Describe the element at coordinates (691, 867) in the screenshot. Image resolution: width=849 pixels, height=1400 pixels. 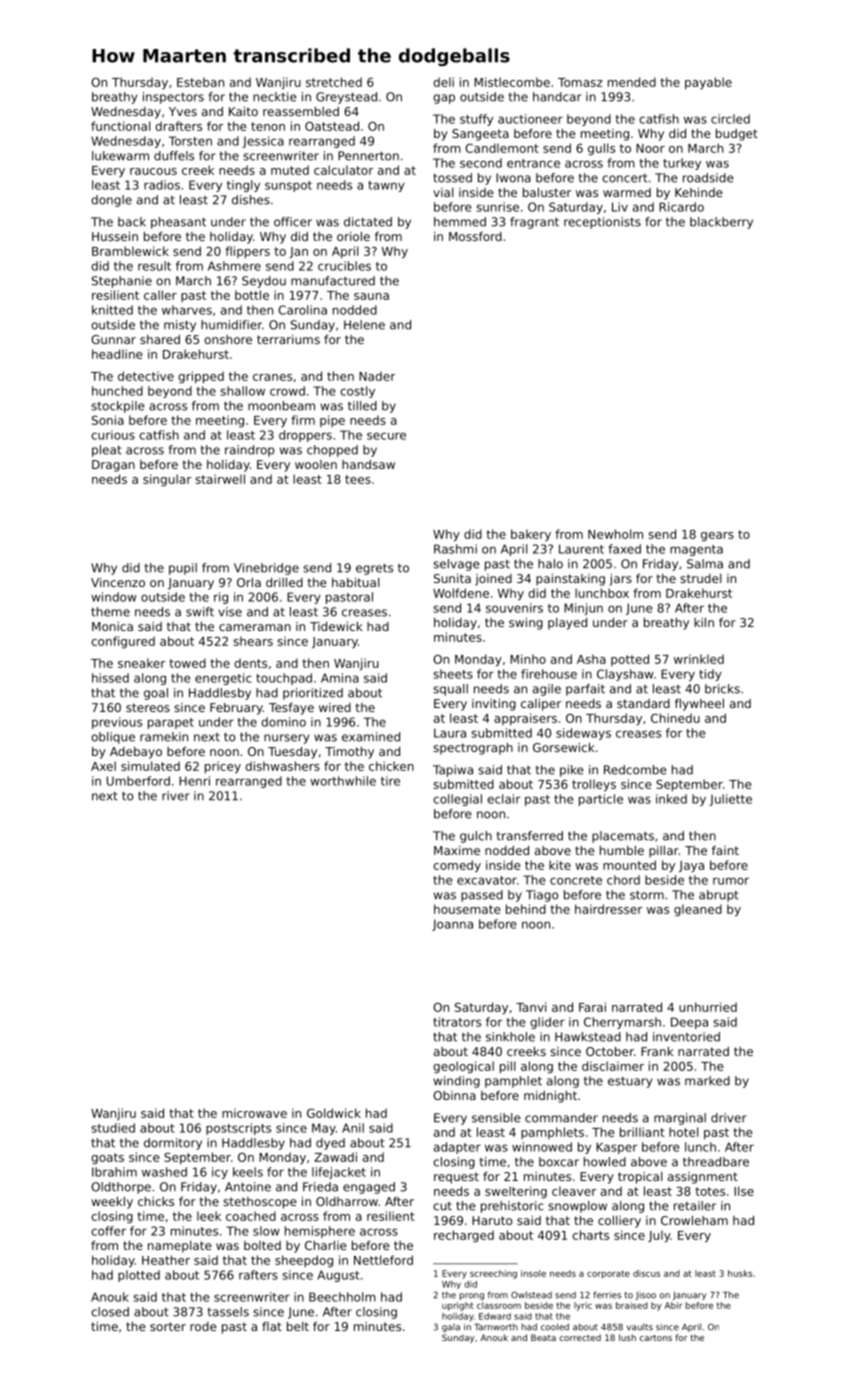
I see `Jaya` at that location.
